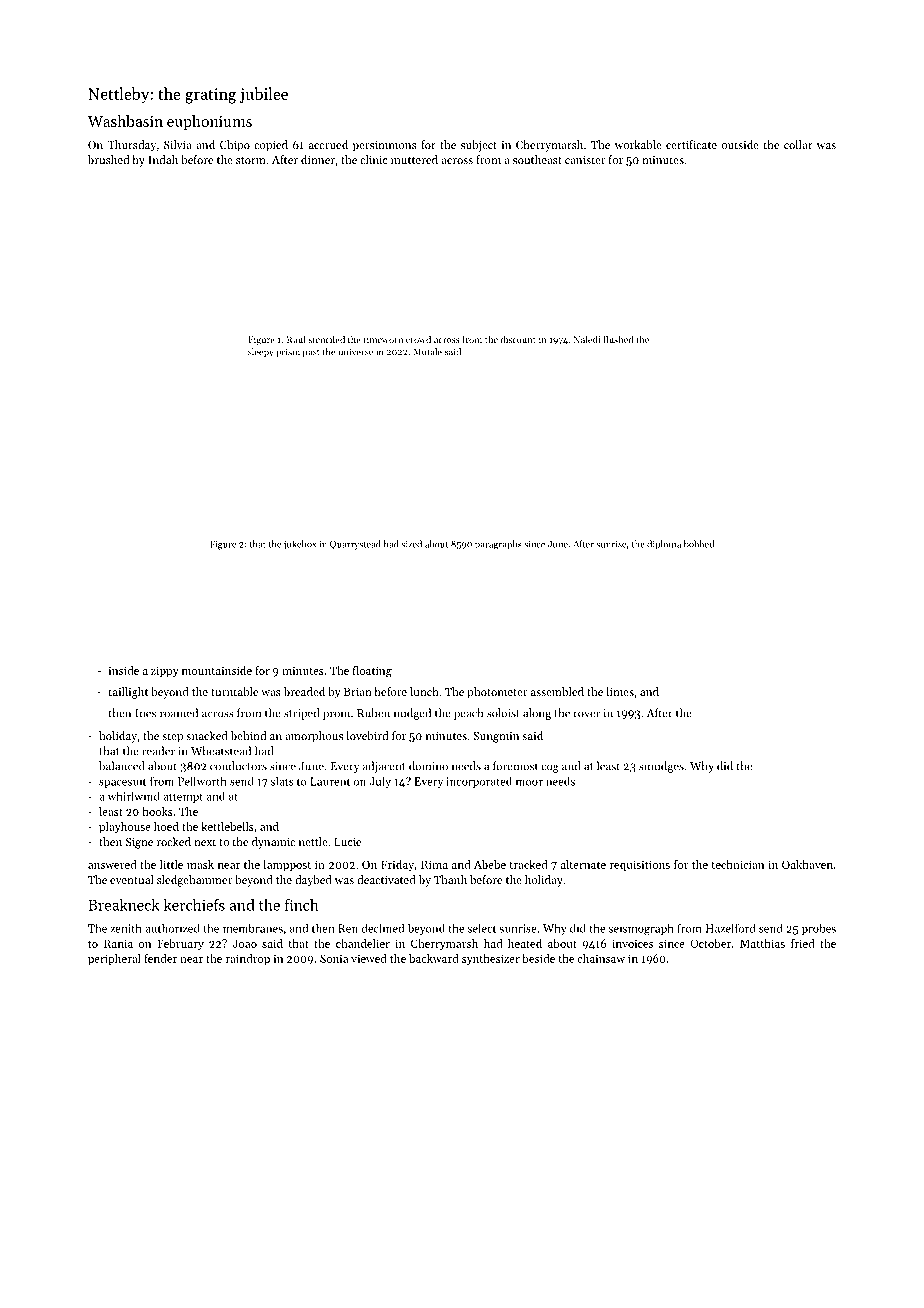  Describe the element at coordinates (385, 146) in the document. I see `persimmons` at that location.
